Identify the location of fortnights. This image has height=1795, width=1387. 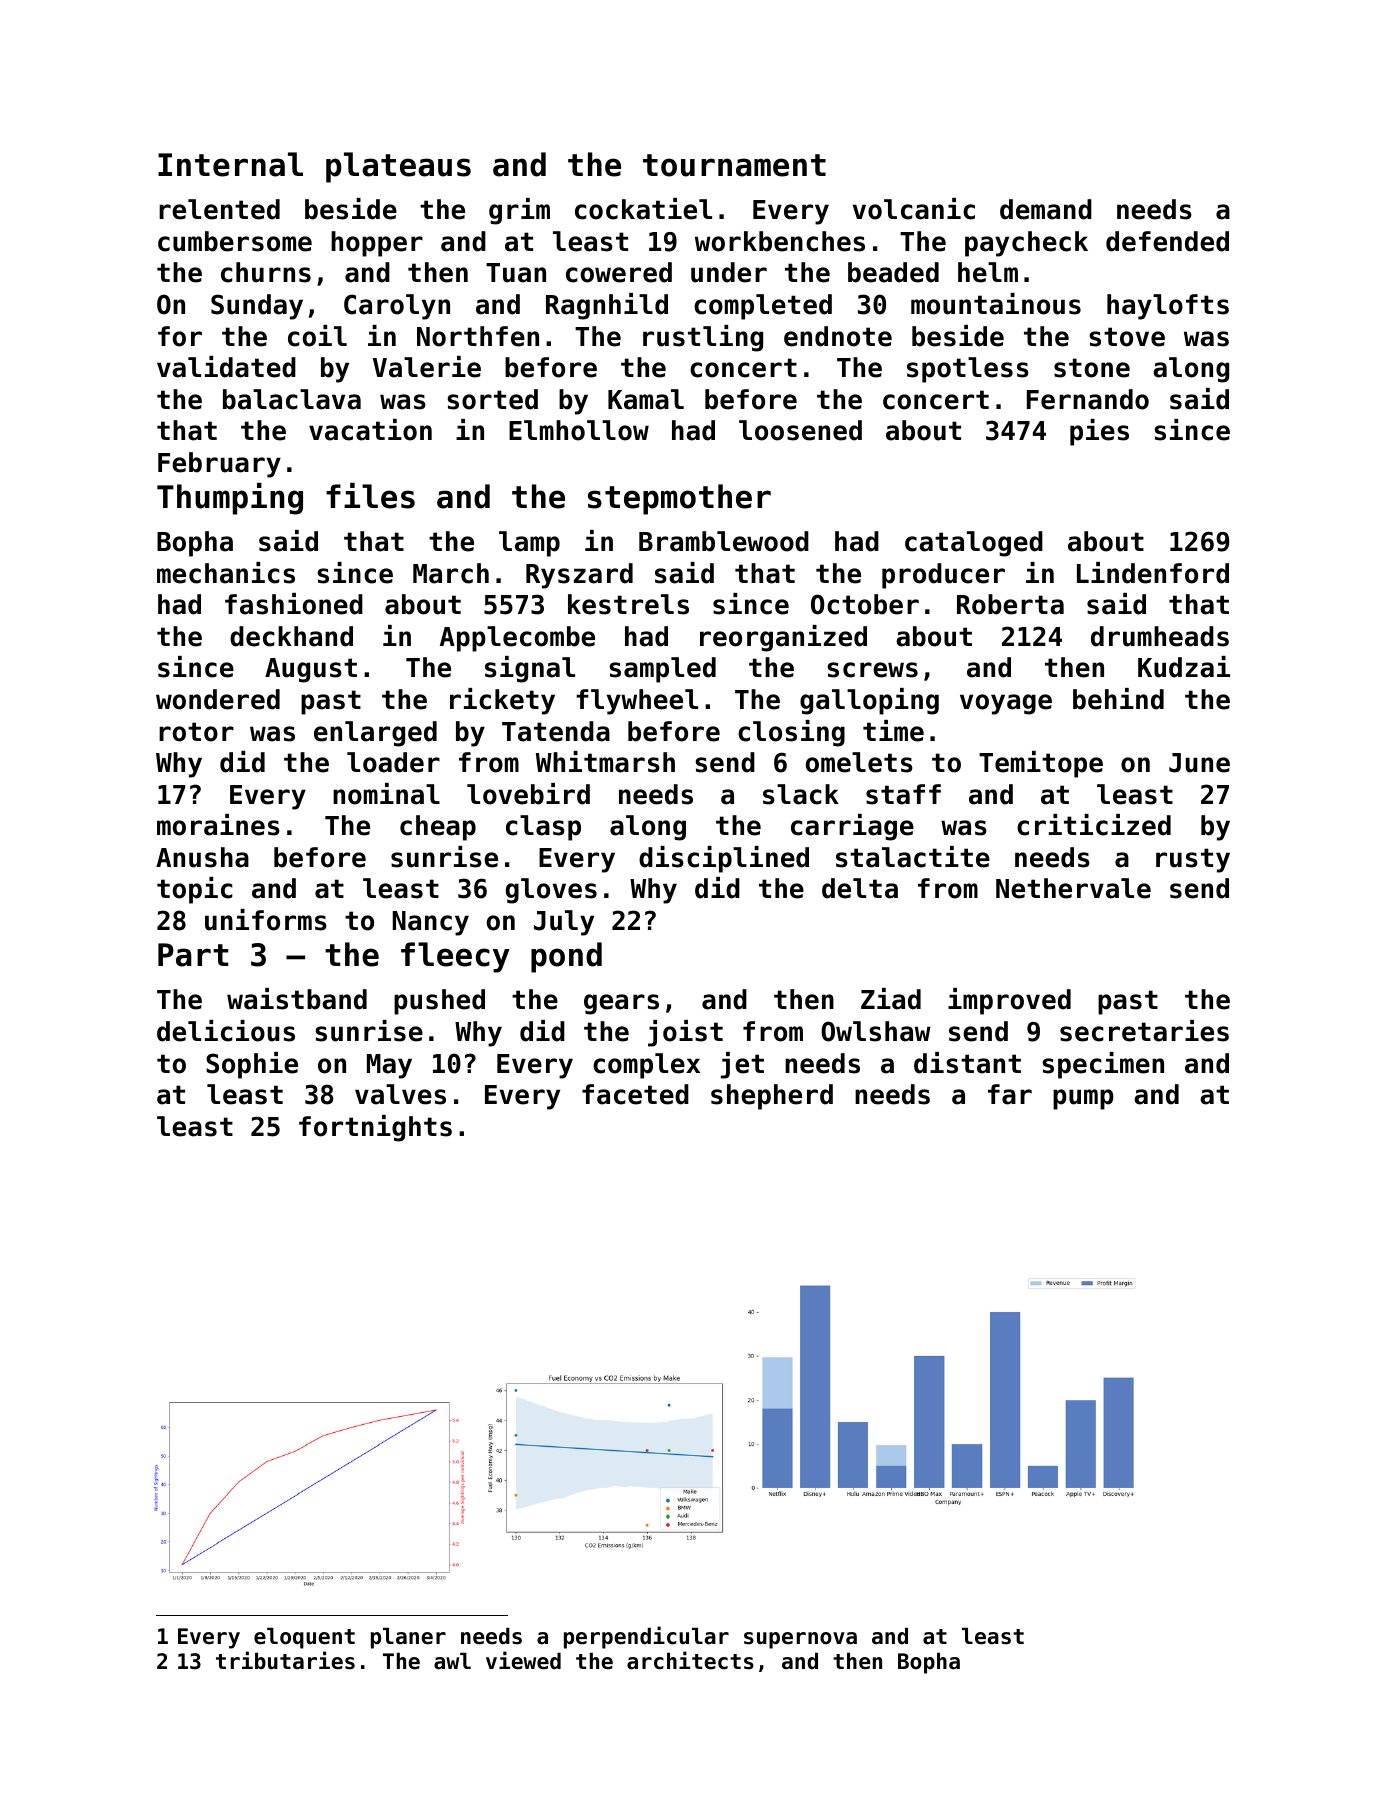
(375, 1128).
